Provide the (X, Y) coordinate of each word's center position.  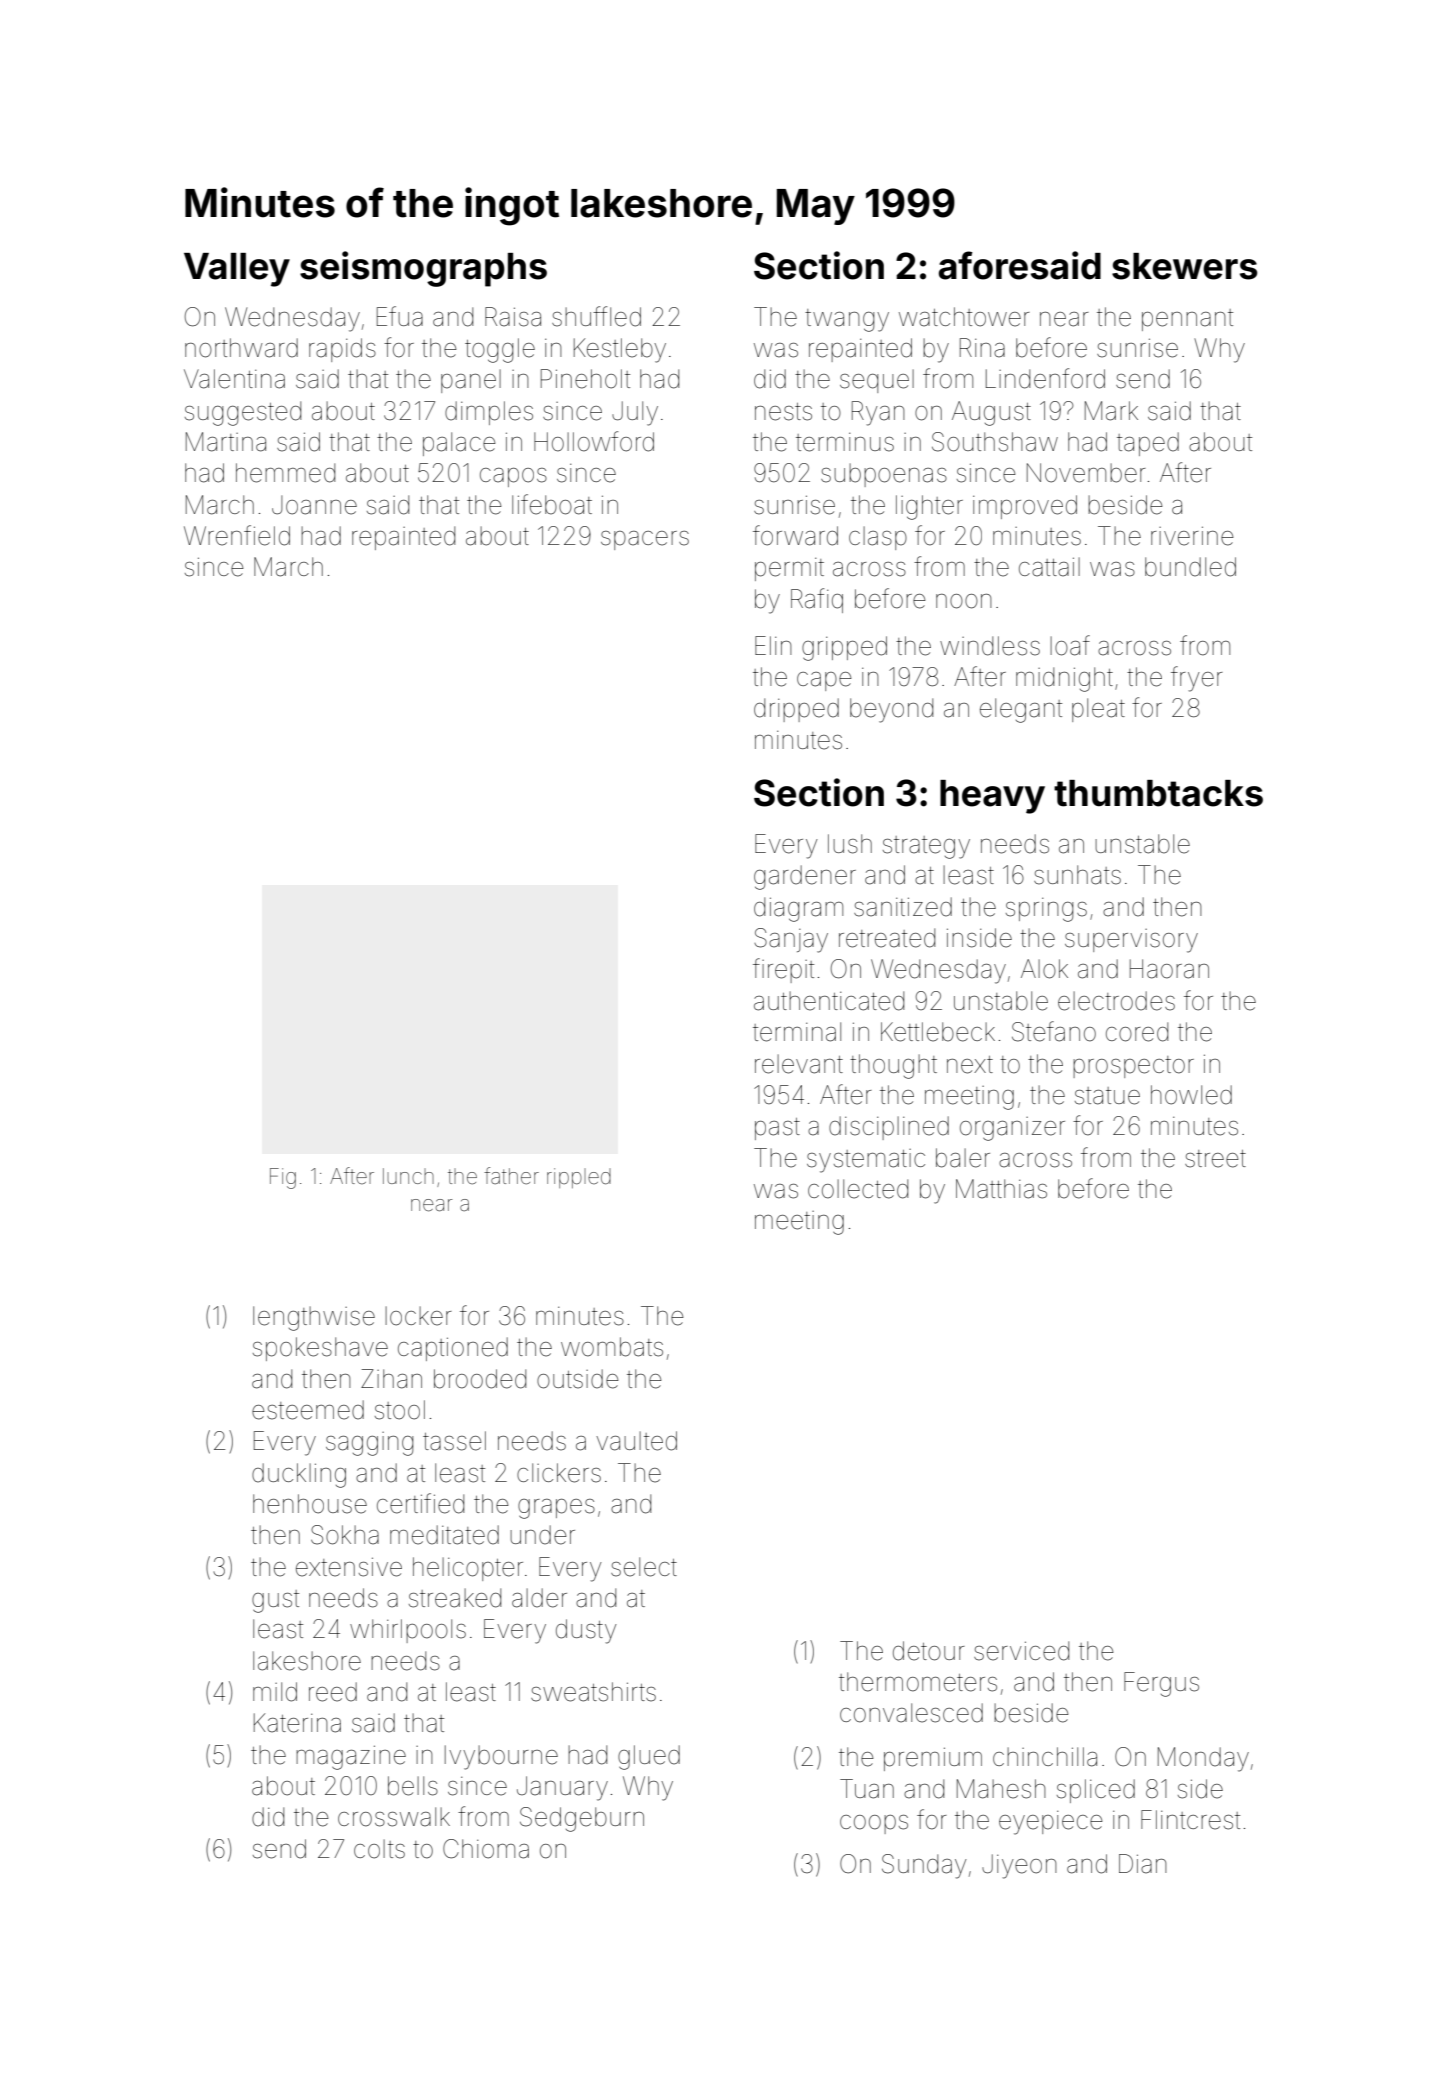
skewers (1184, 266)
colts (379, 1849)
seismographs (423, 269)
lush (850, 844)
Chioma (486, 1849)
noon (964, 601)
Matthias (1001, 1189)
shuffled (596, 316)
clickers (559, 1473)
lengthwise (314, 1318)
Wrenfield (237, 535)
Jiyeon (1019, 1866)
